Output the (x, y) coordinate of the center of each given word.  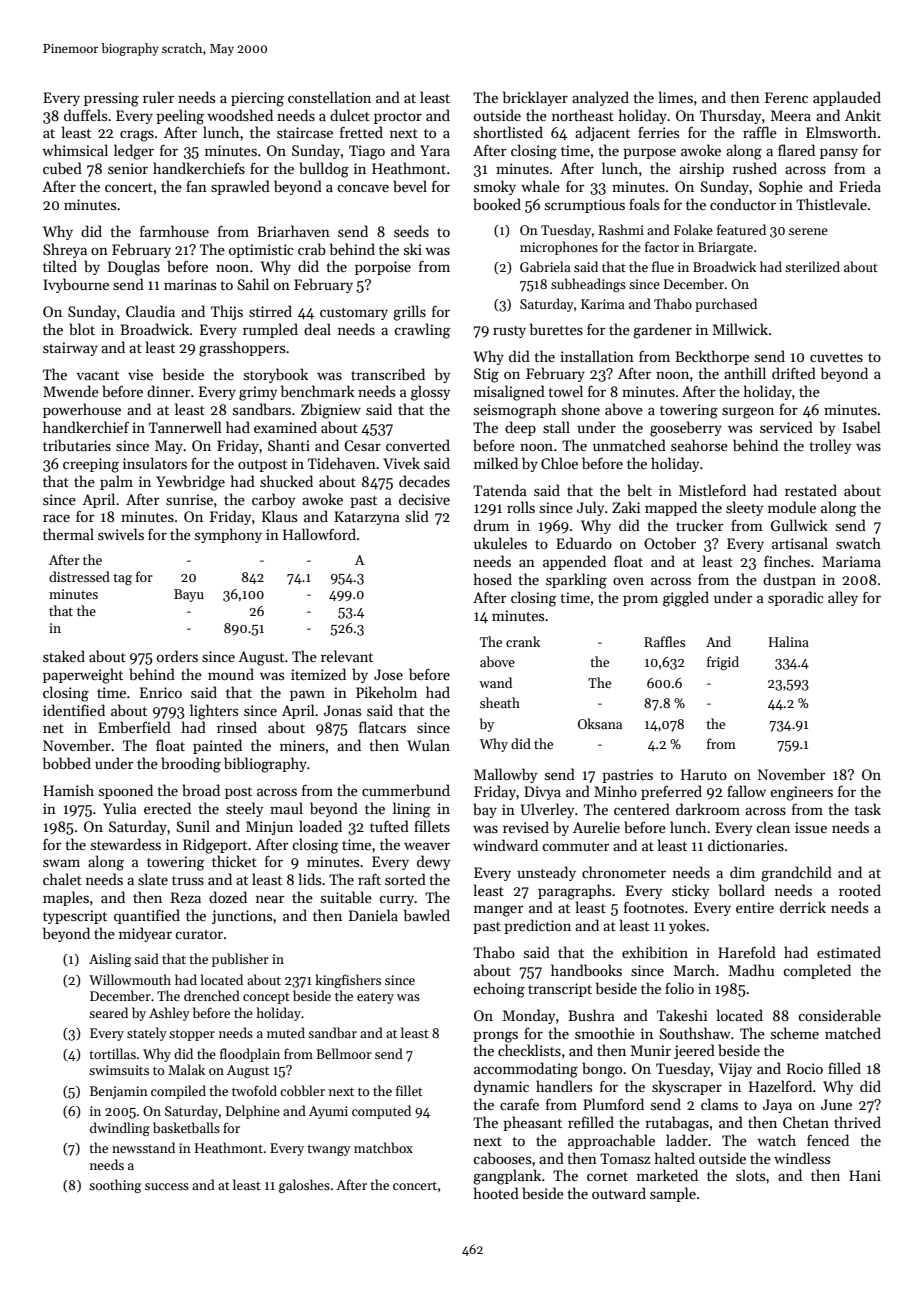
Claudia (150, 311)
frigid (723, 663)
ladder (687, 1140)
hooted (496, 1193)
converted (418, 445)
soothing (115, 1186)
